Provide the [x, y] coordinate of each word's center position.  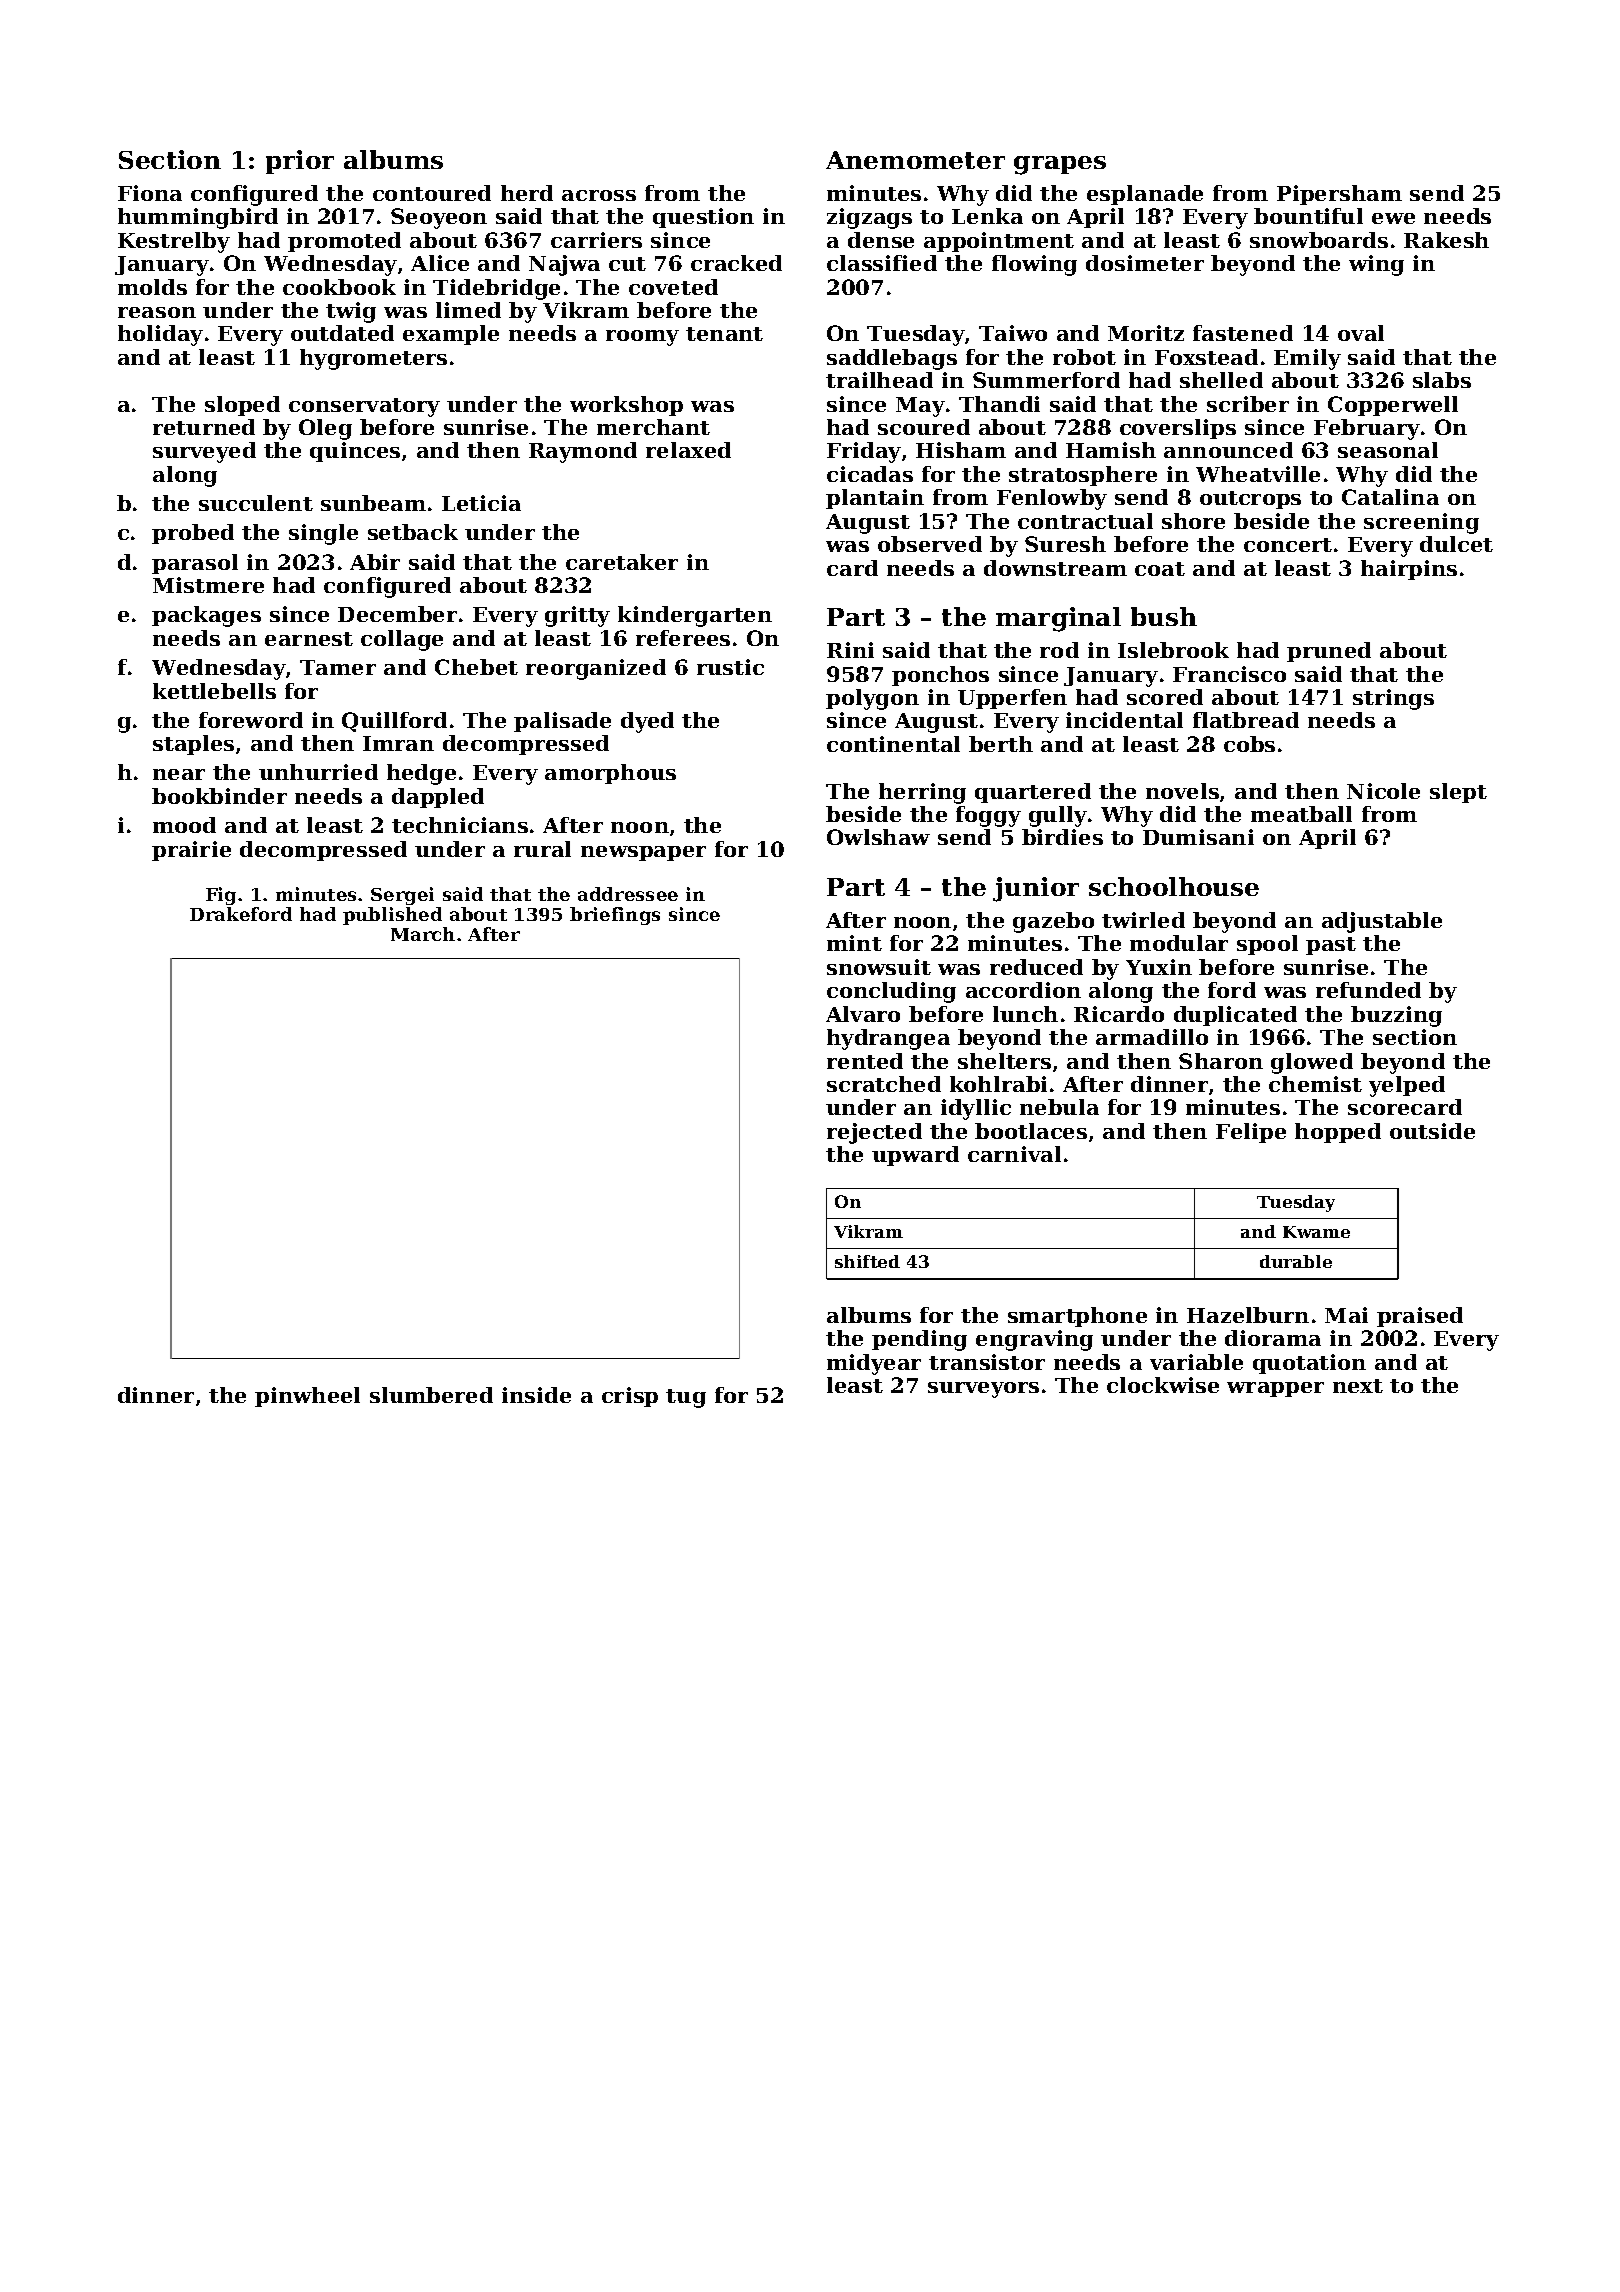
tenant [724, 334]
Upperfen [1012, 699]
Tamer [338, 667]
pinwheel [307, 1397]
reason [157, 312]
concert [1288, 545]
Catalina [1390, 497]
